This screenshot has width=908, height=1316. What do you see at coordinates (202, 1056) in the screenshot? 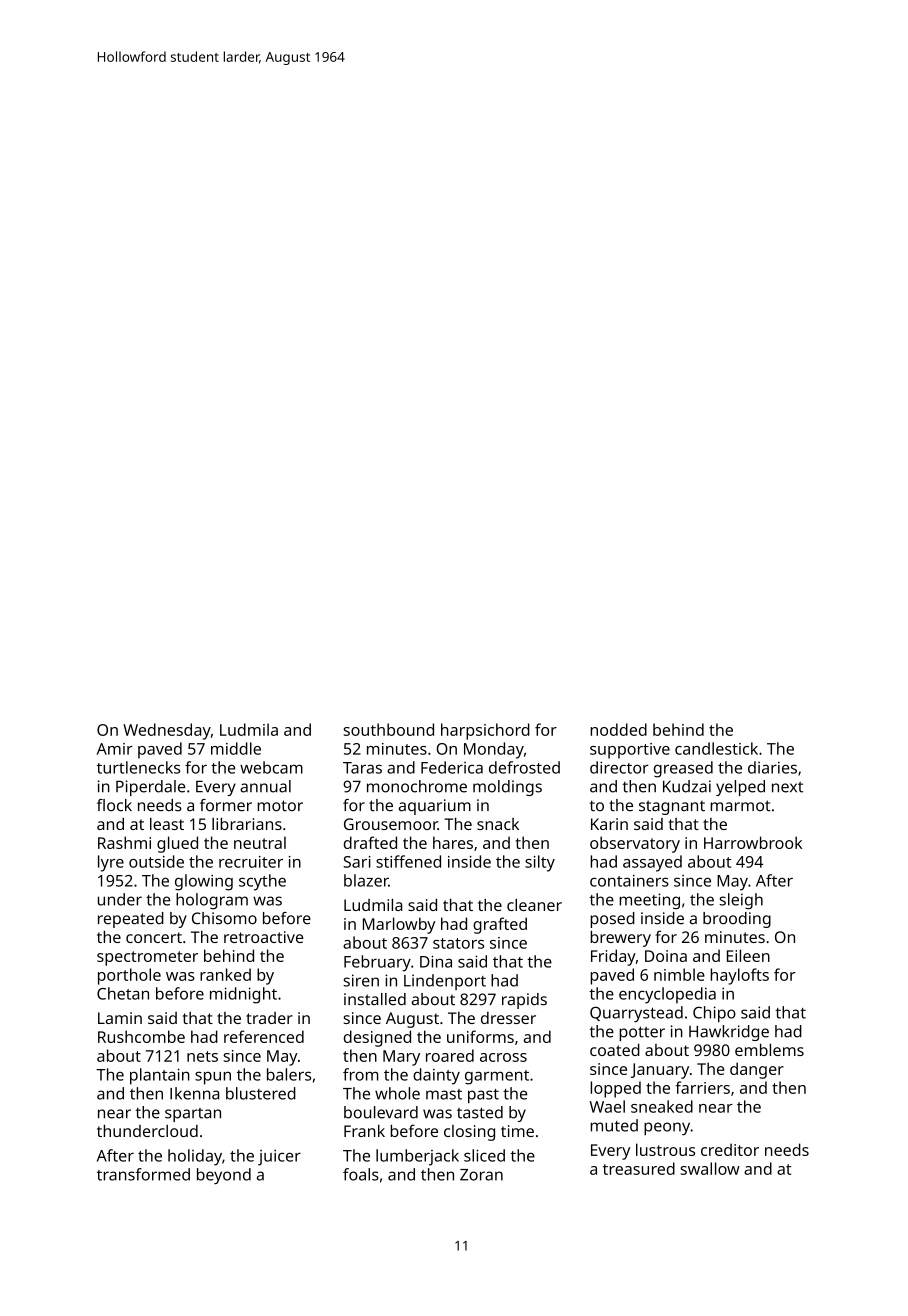
I see `nets` at bounding box center [202, 1056].
